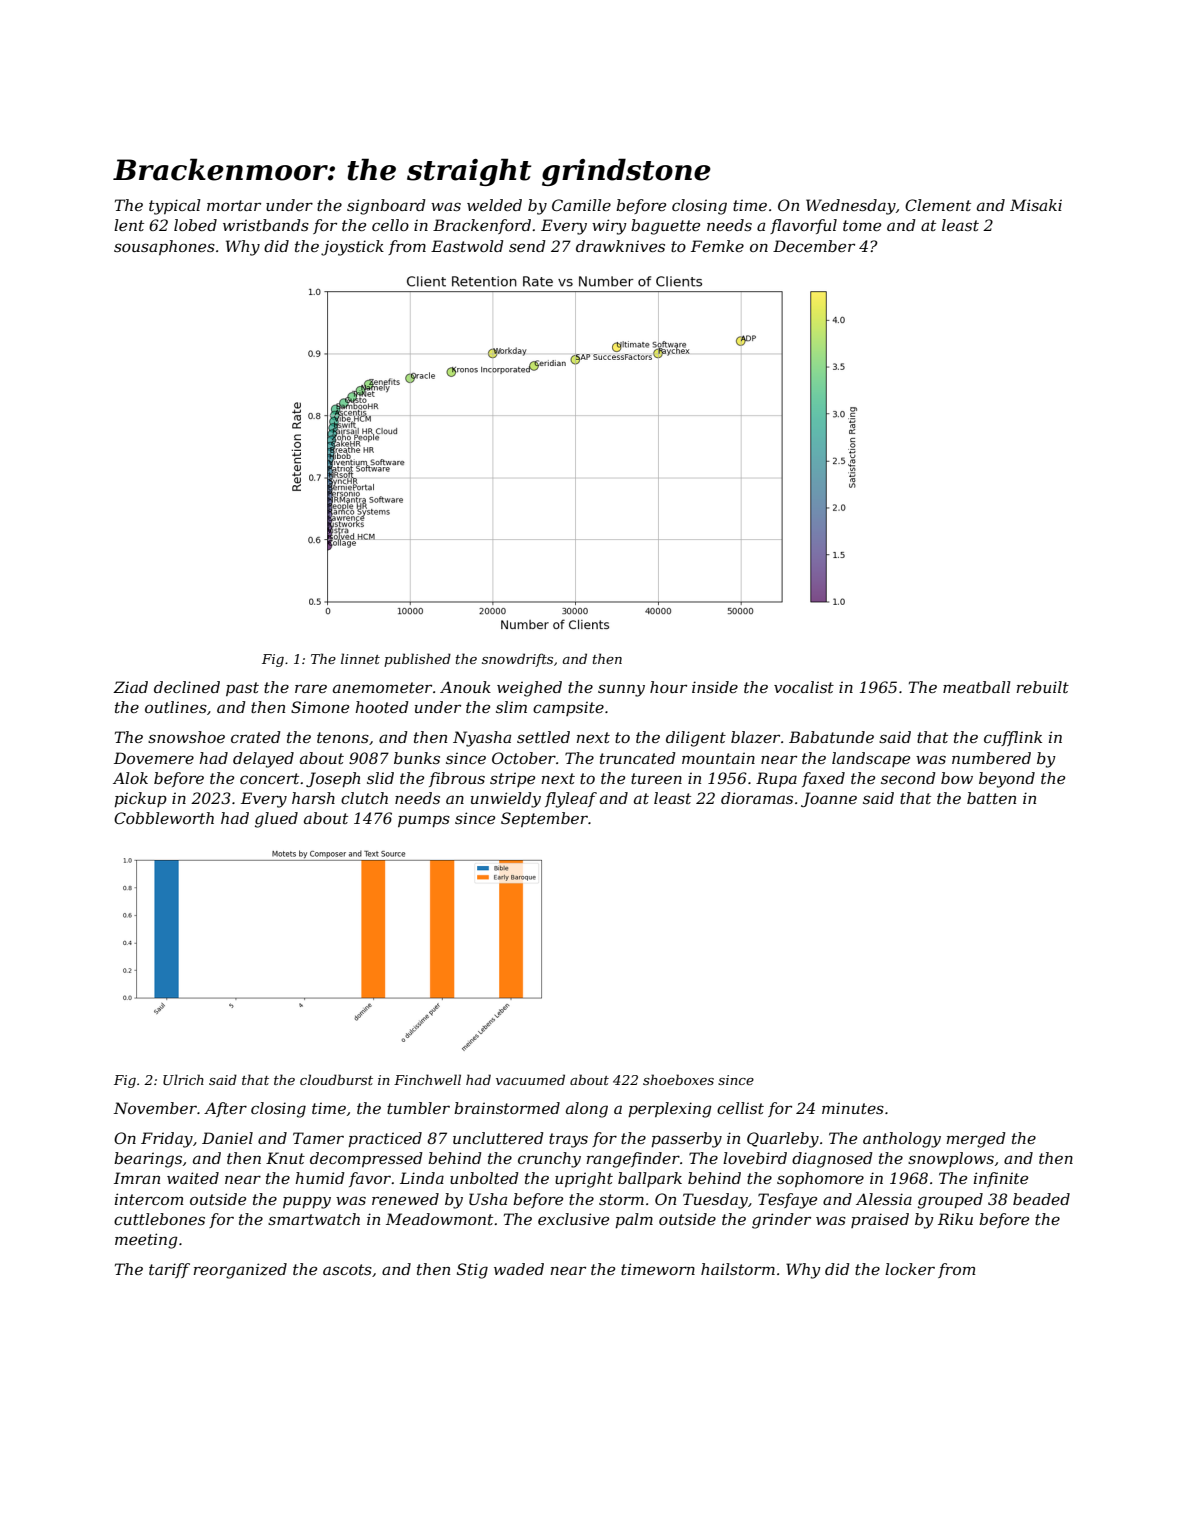 This screenshot has height=1537, width=1188. What do you see at coordinates (1036, 205) in the screenshot?
I see `Misaki` at bounding box center [1036, 205].
